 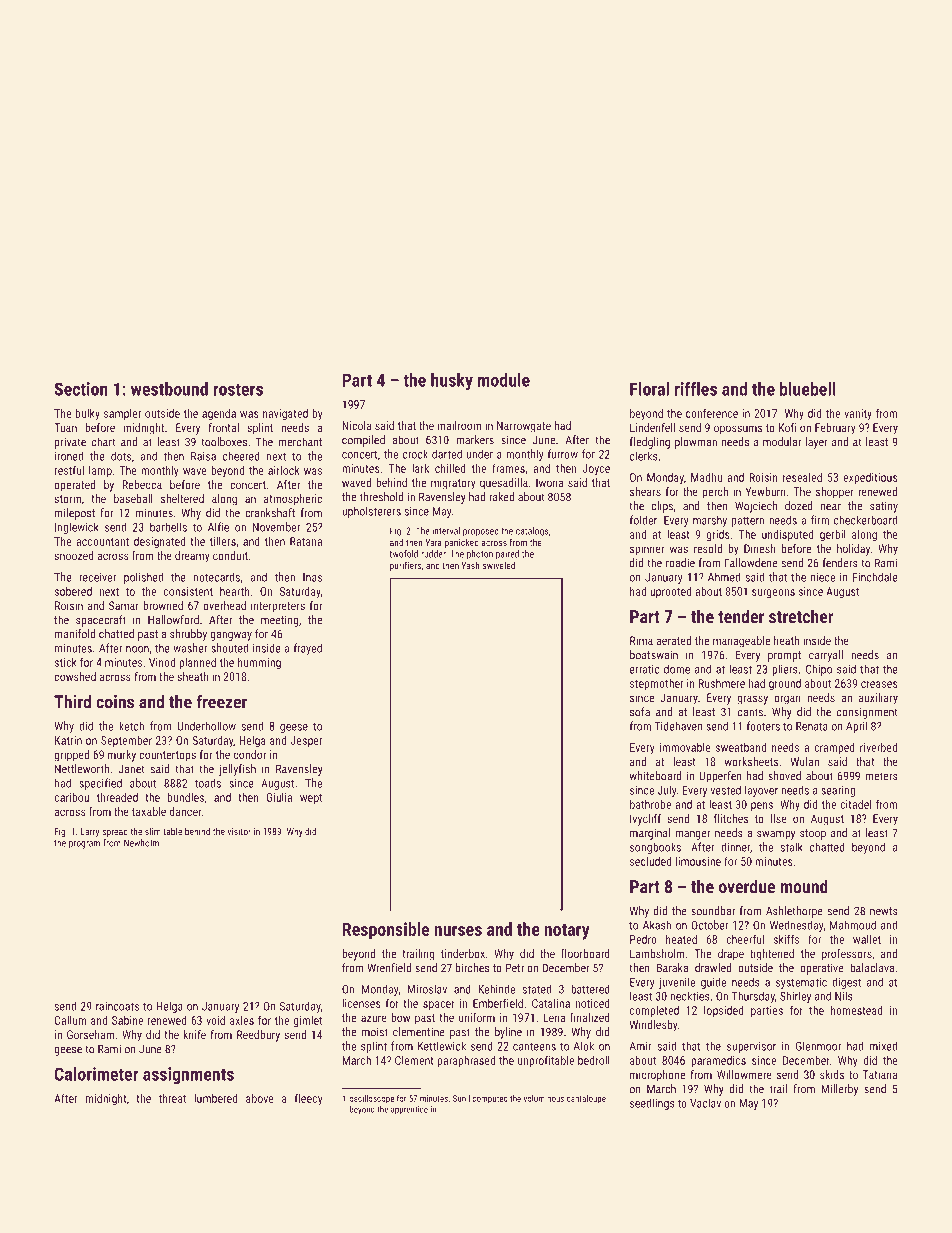 I want to click on Rima, so click(x=641, y=640).
